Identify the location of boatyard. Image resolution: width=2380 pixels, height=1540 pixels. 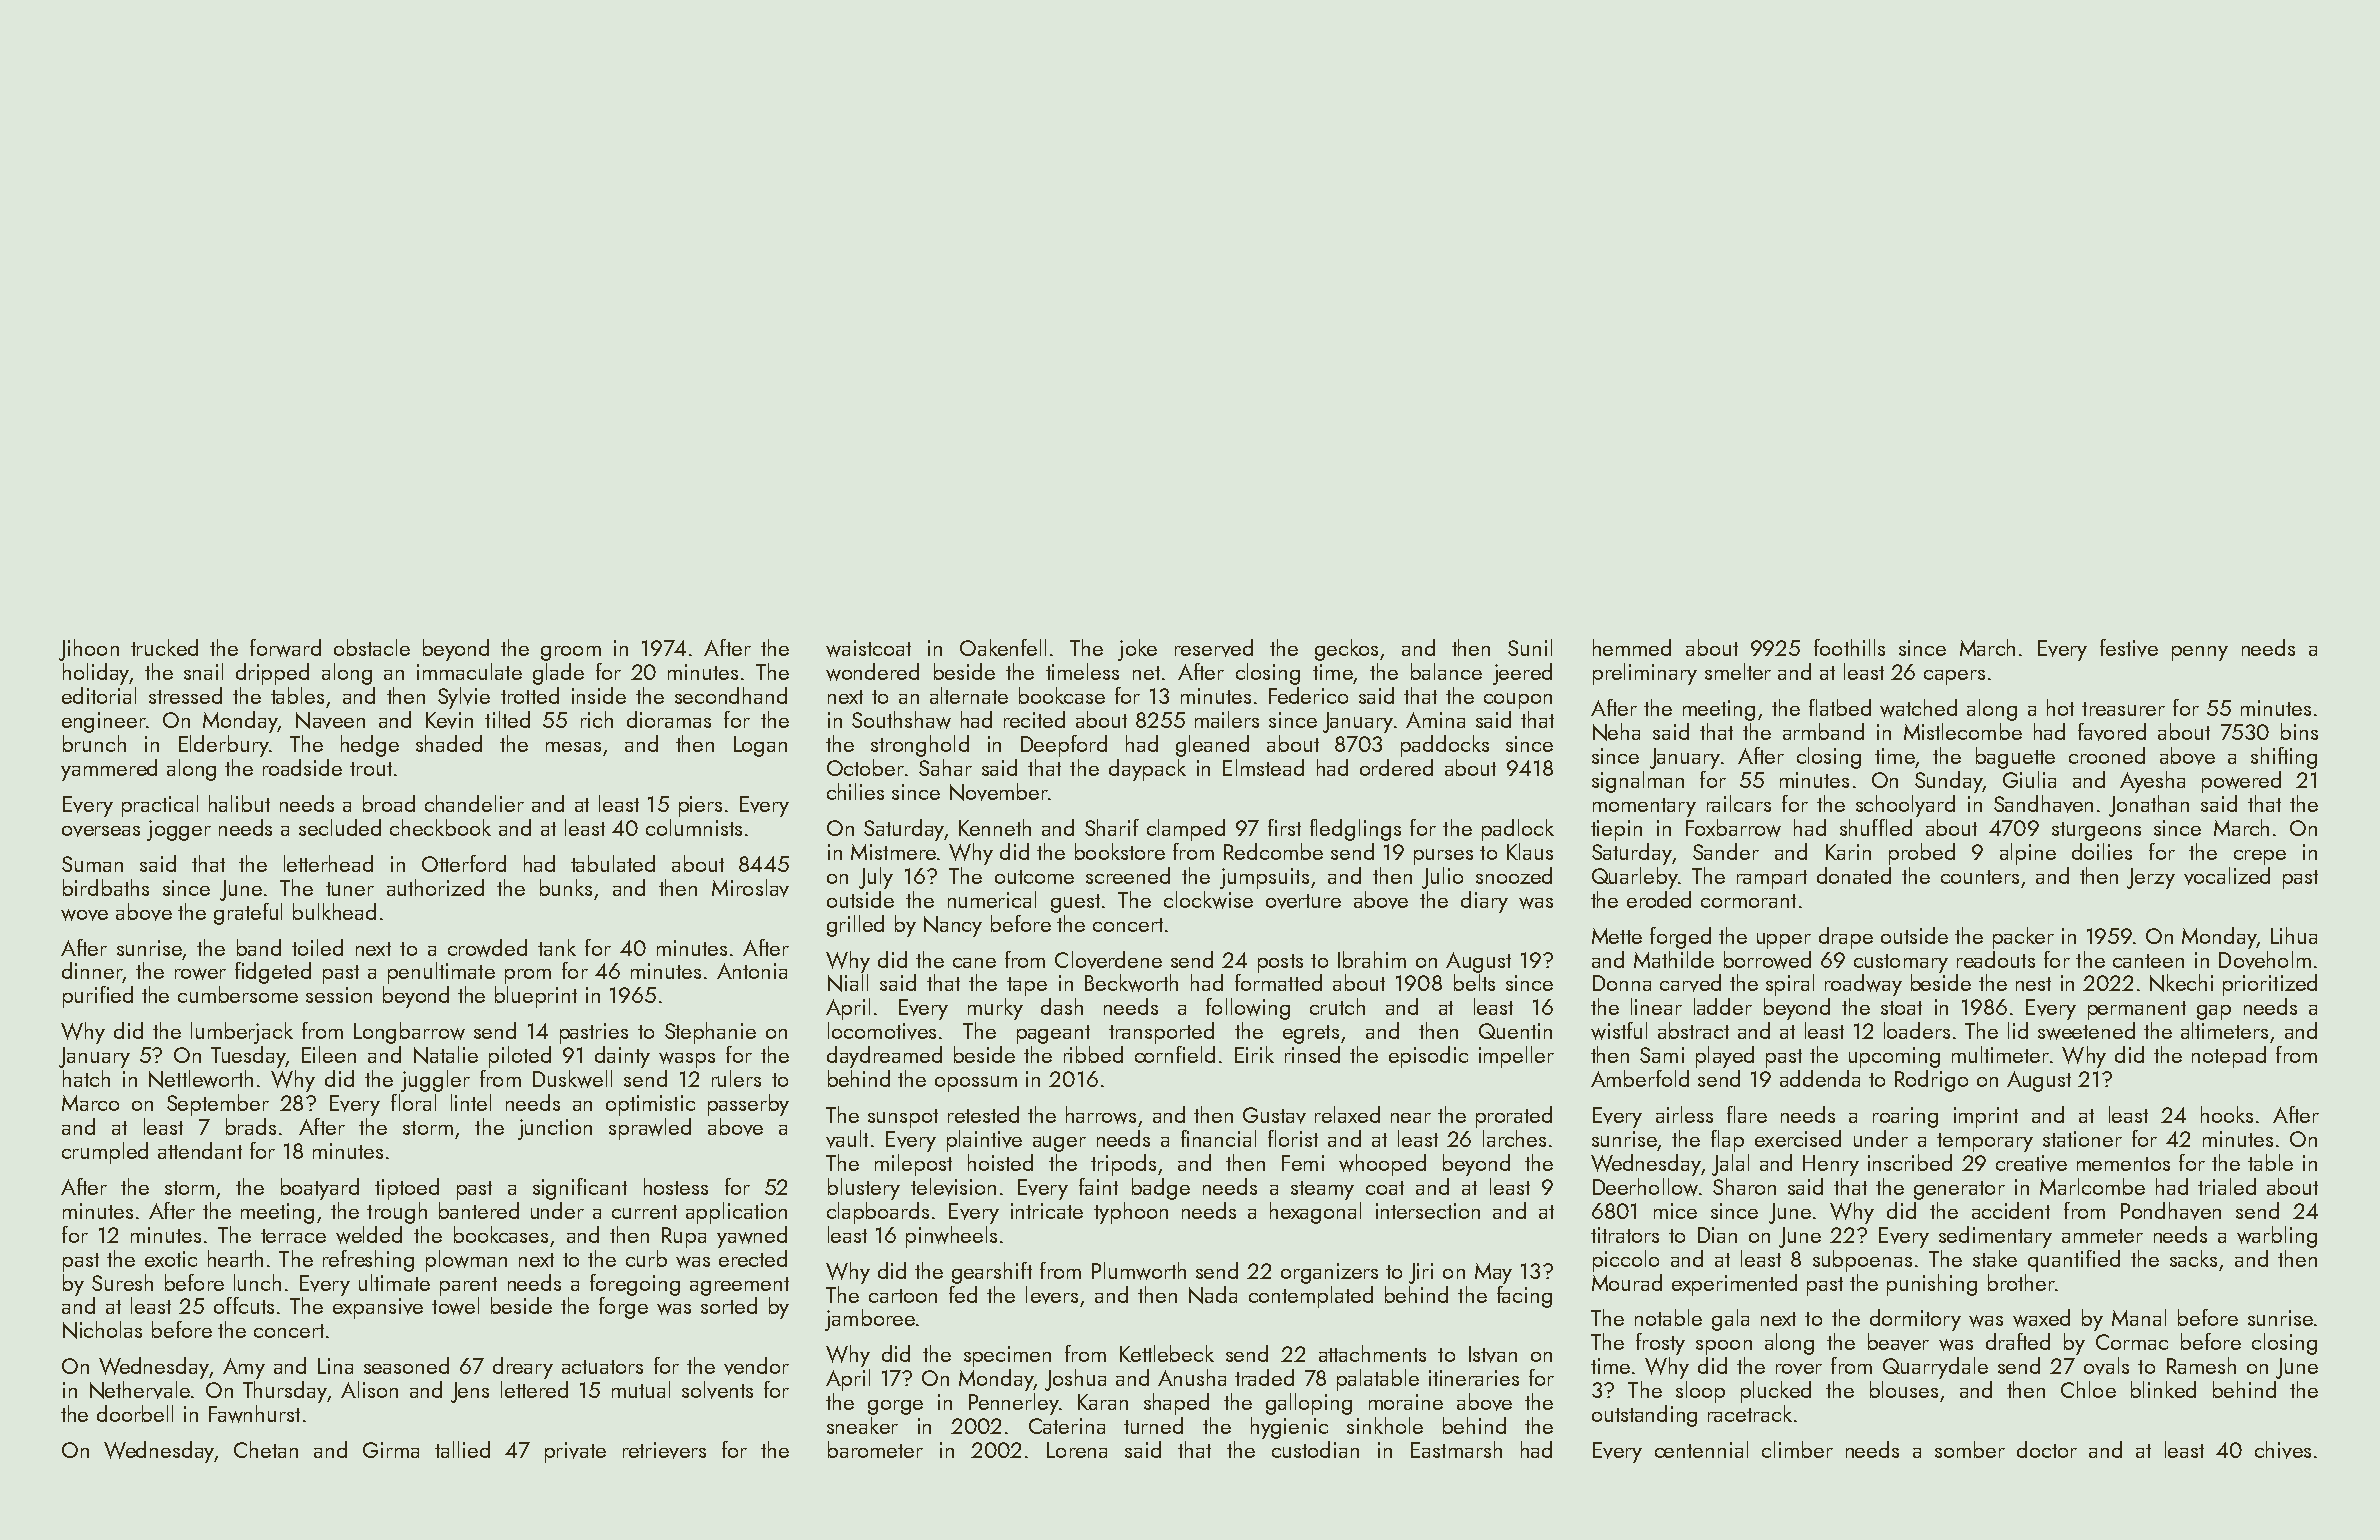
(320, 1189).
